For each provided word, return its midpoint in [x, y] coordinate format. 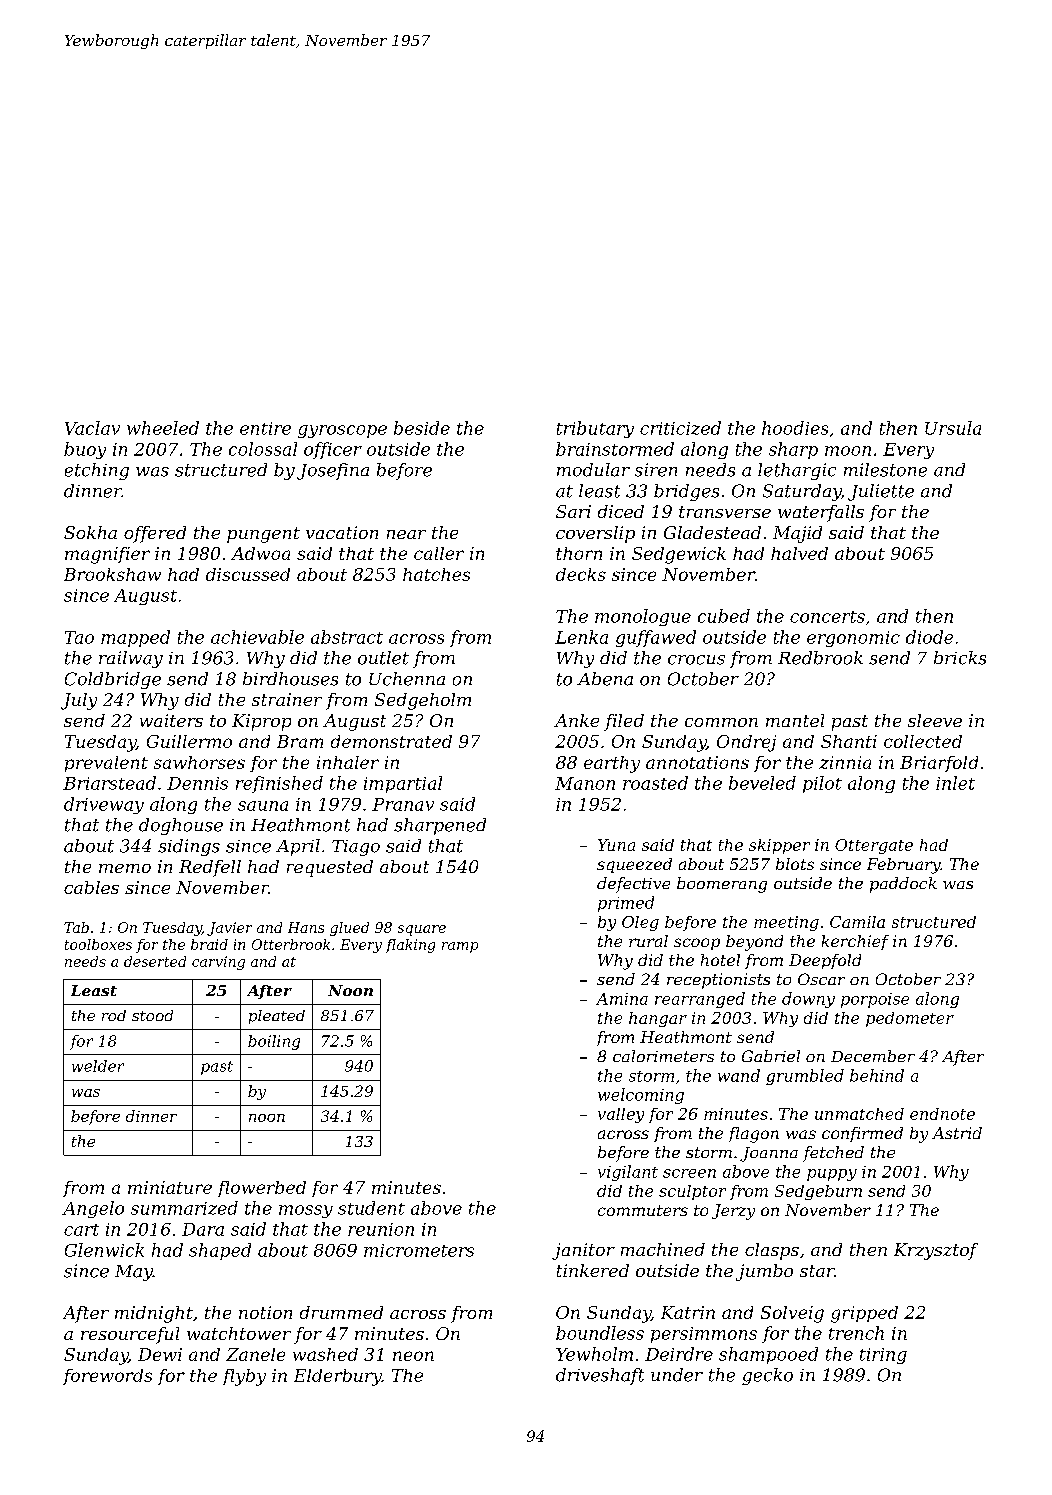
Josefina [333, 471]
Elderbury [338, 1377]
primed [626, 904]
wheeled [163, 428]
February [904, 866]
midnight [154, 1314]
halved [799, 553]
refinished [279, 784]
